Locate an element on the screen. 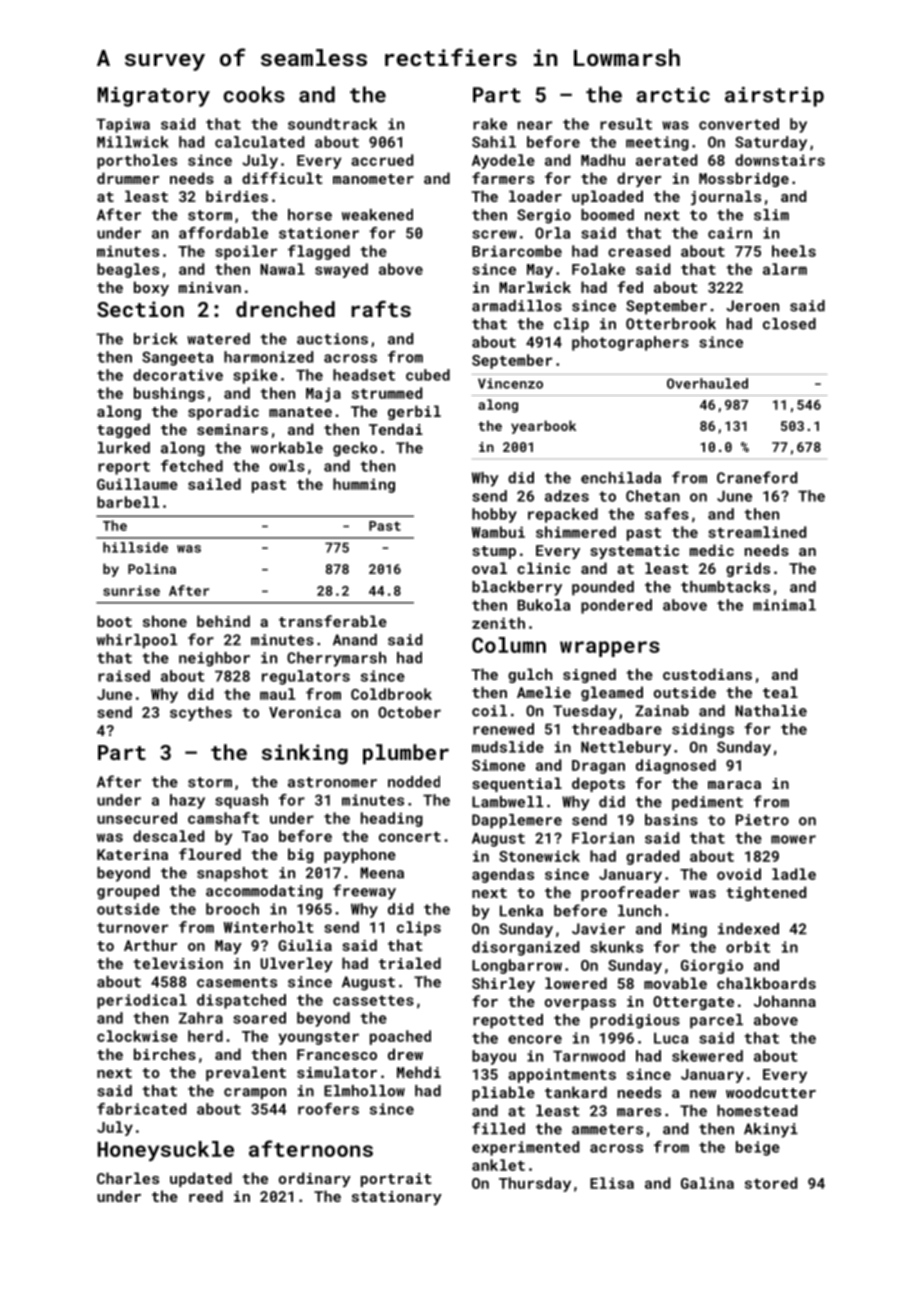  stationary is located at coordinates (397, 1198).
